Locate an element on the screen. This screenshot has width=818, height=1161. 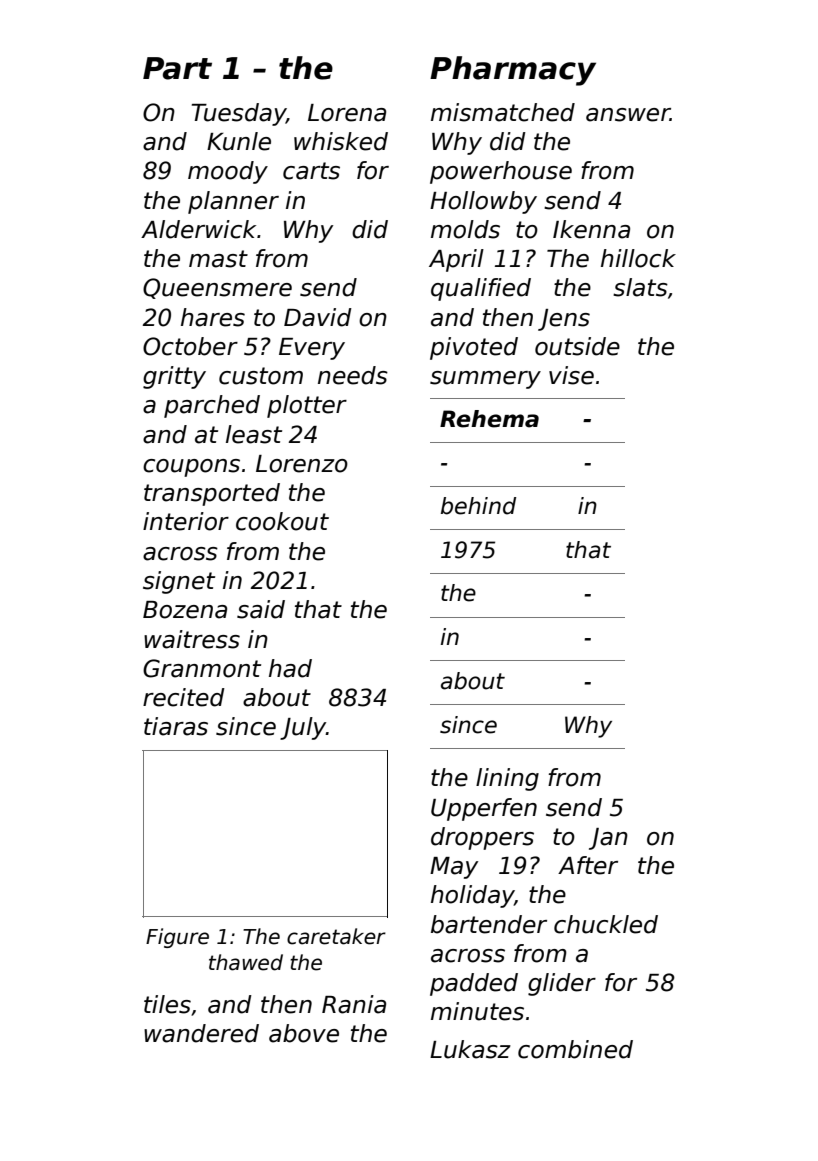
answer is located at coordinates (628, 115).
